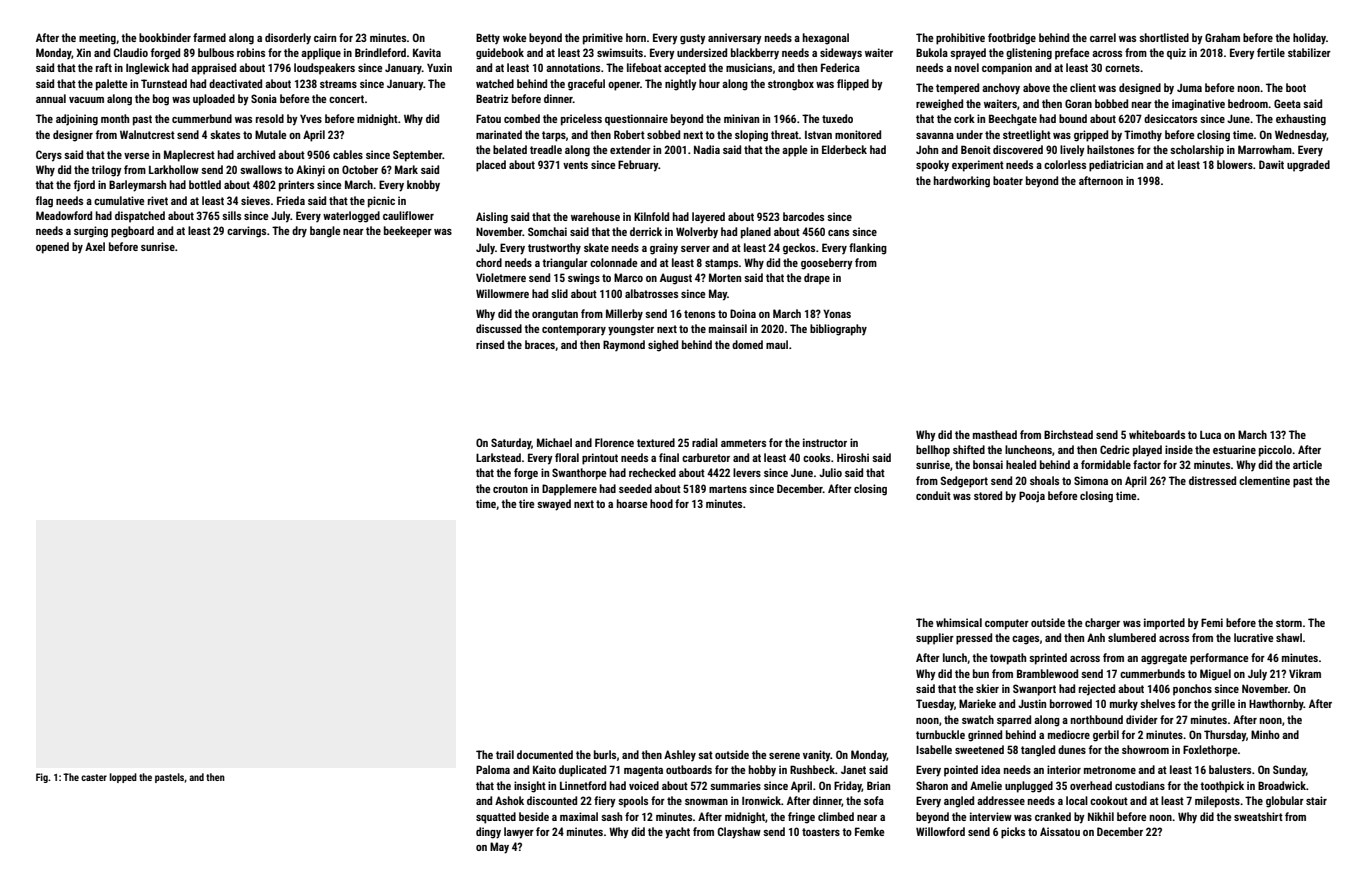 The image size is (1372, 887). I want to click on anchovy, so click(1001, 89).
